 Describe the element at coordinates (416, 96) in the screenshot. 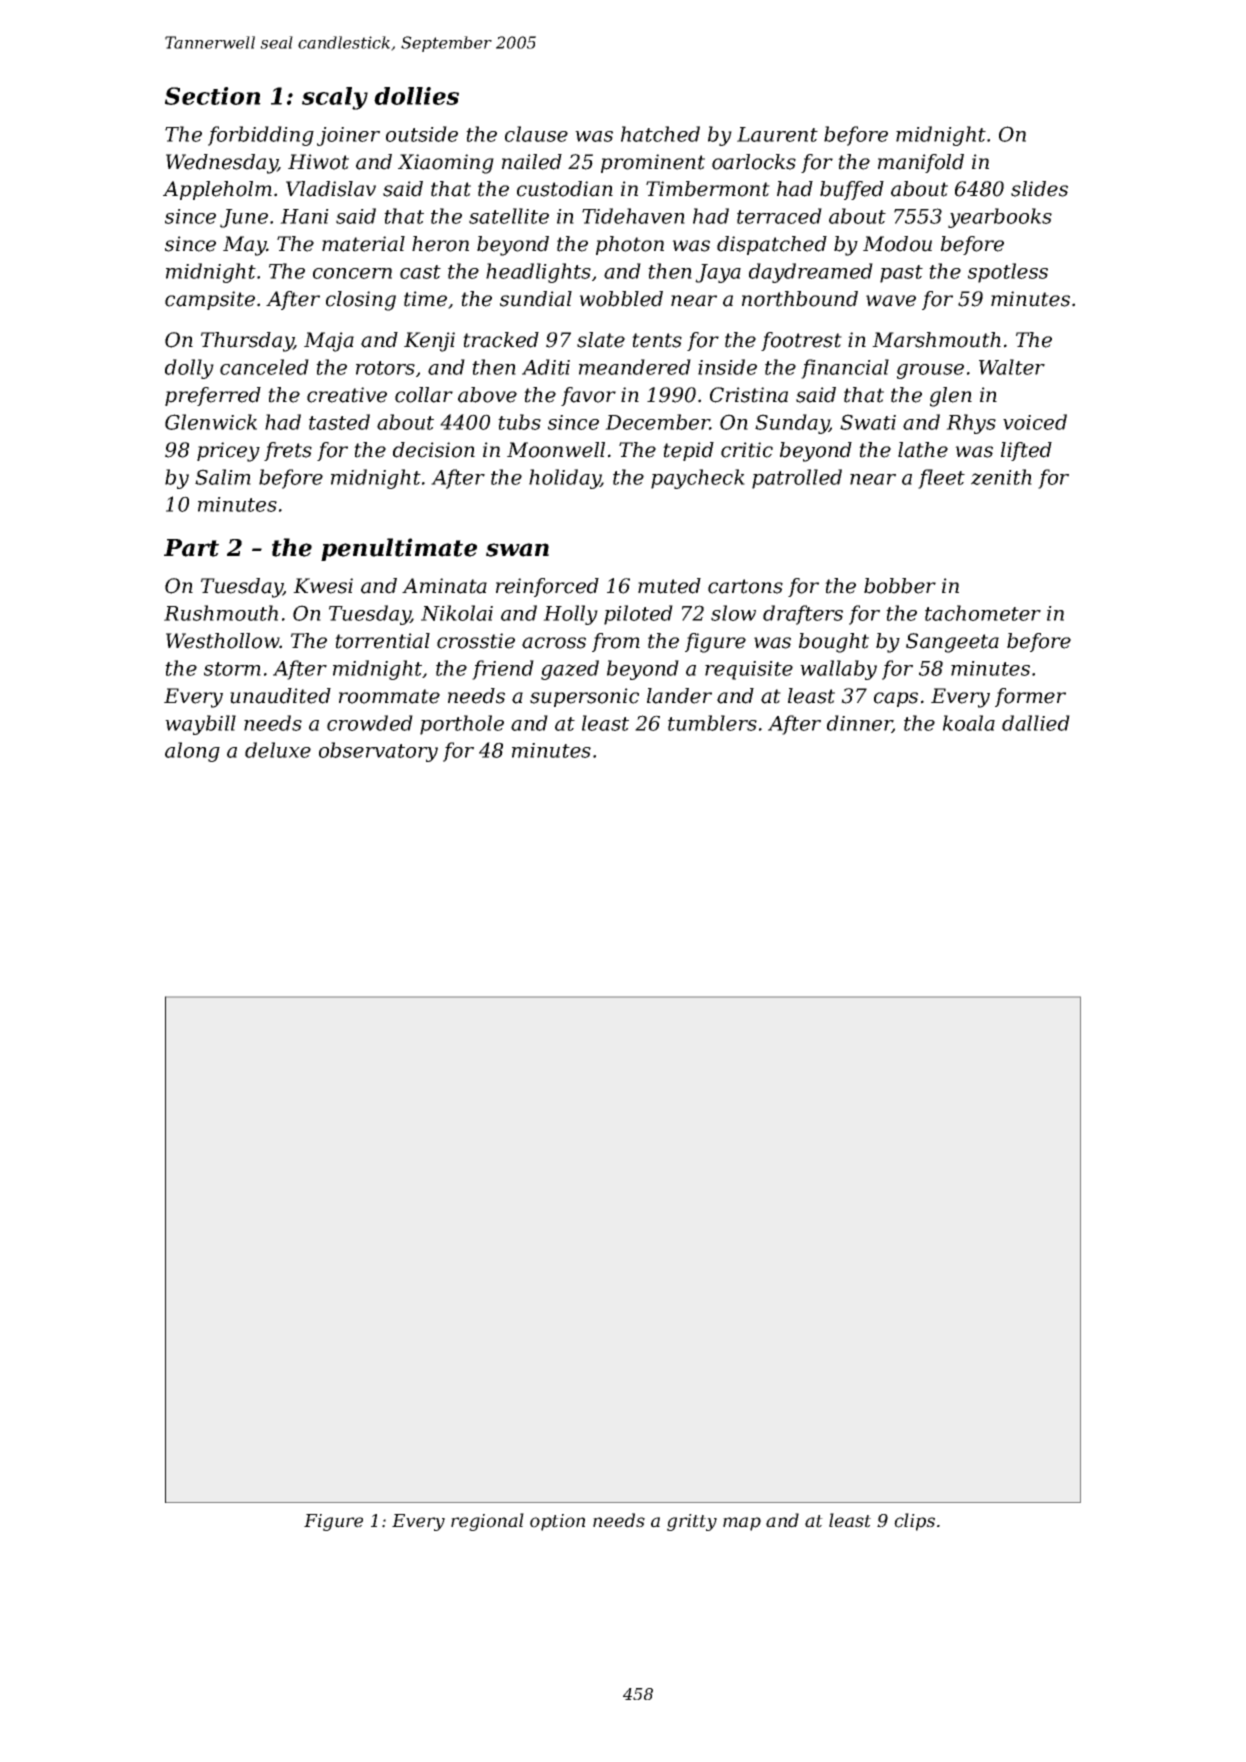

I see `dollies` at that location.
